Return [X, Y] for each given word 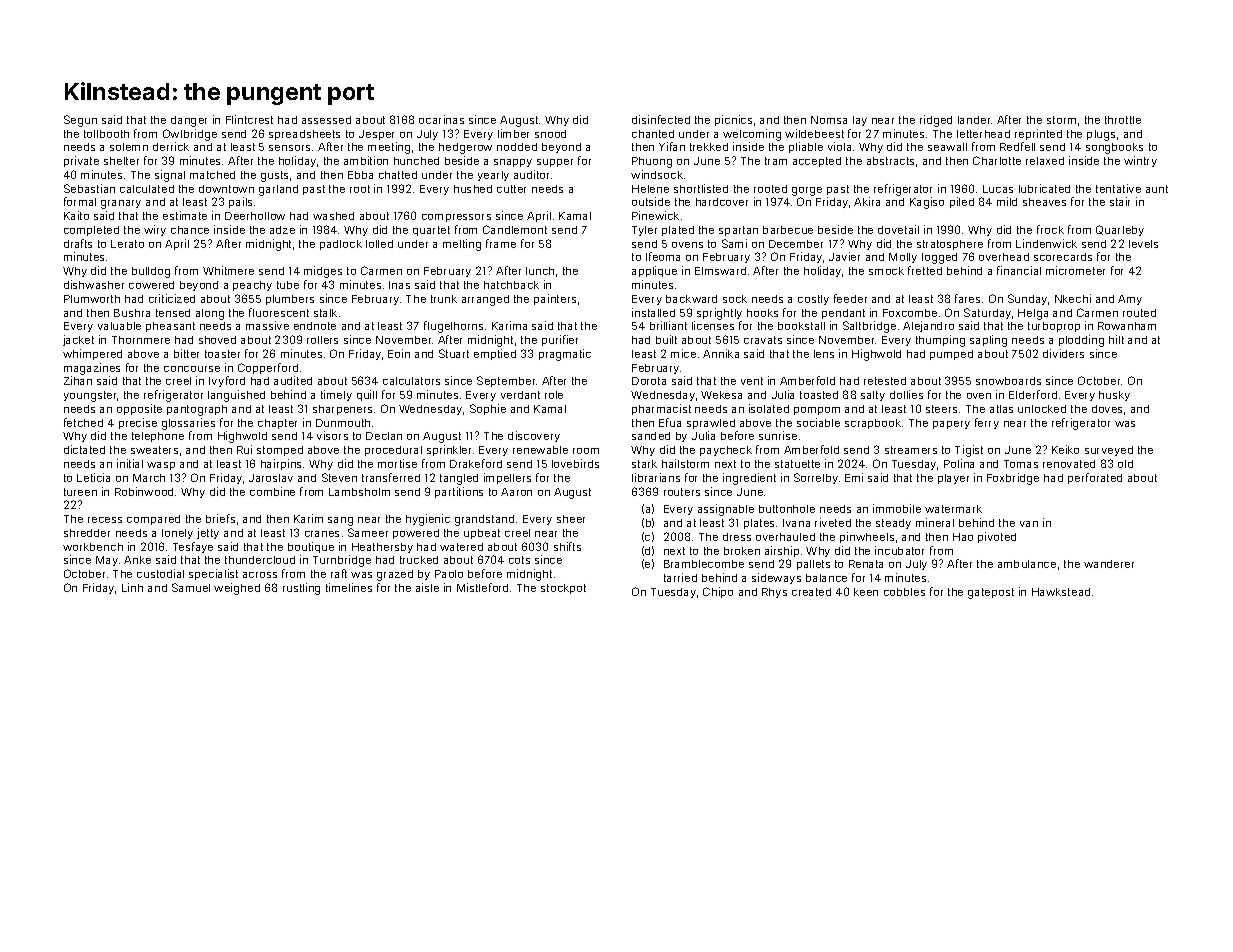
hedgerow [465, 148]
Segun [80, 121]
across [260, 575]
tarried [680, 577]
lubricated [1044, 188]
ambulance [1027, 564]
